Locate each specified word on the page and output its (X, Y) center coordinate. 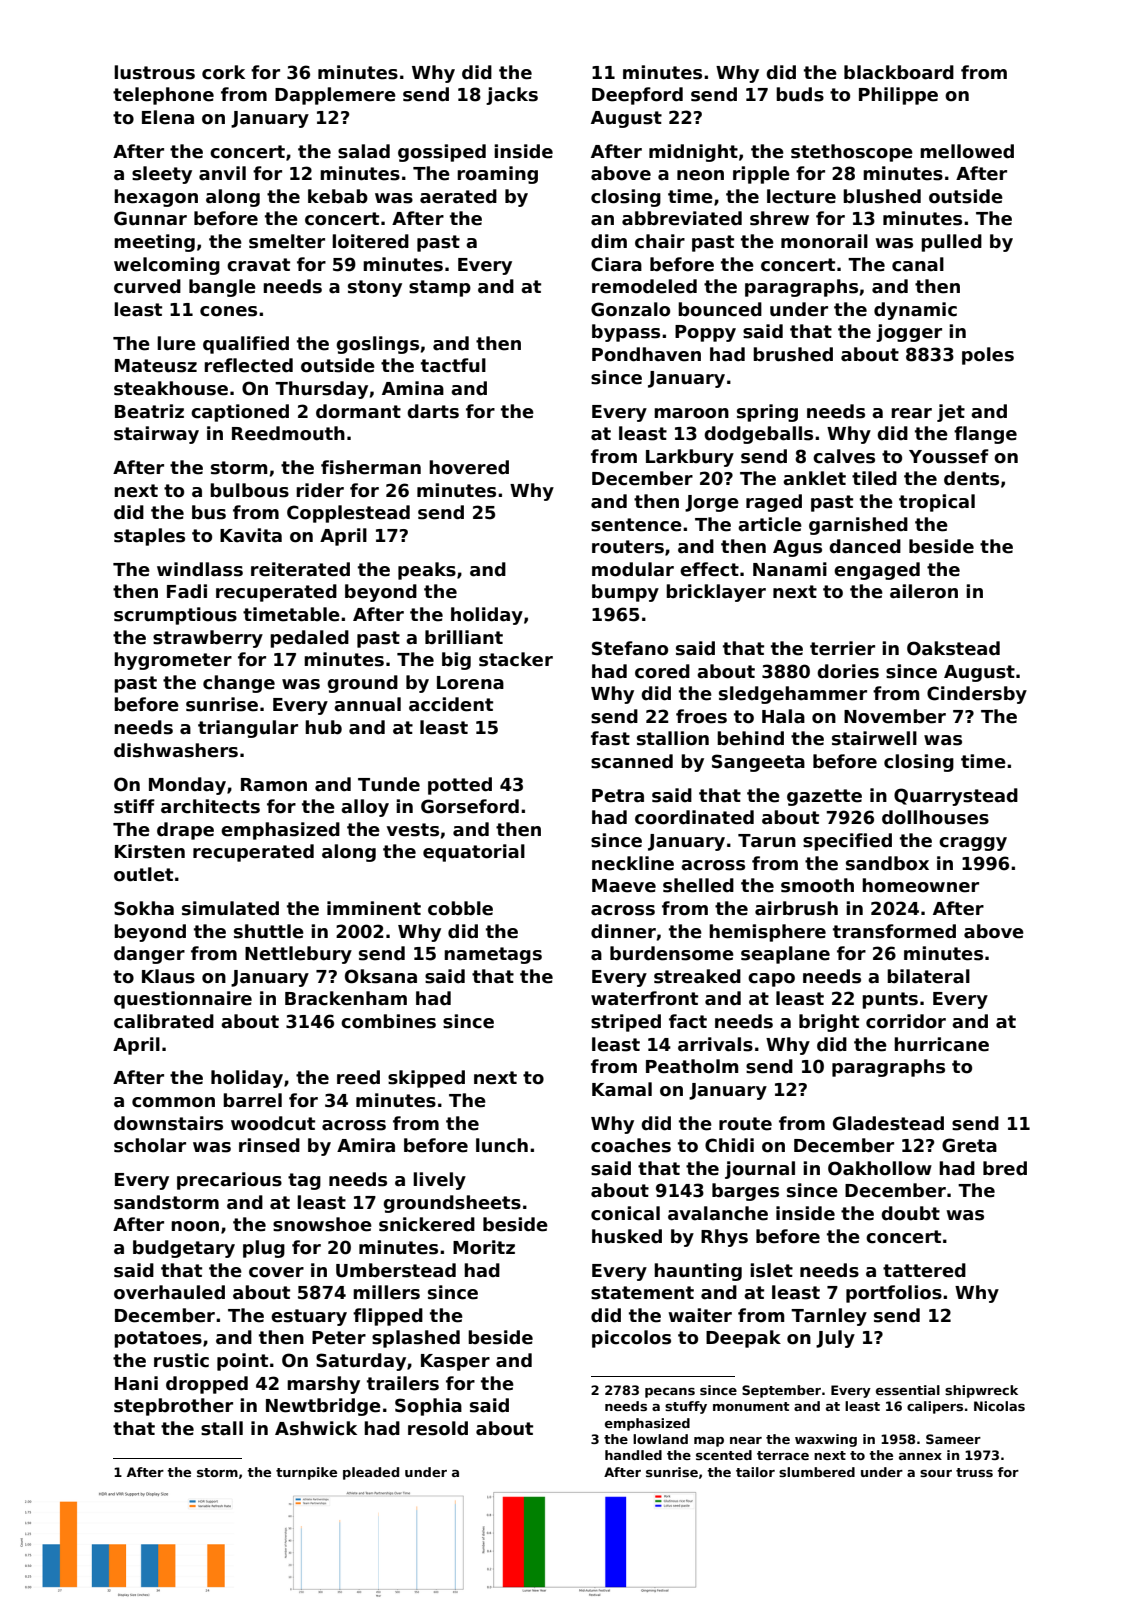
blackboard (899, 72)
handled (633, 1455)
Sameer (953, 1439)
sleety (162, 175)
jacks (512, 96)
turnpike (306, 1473)
